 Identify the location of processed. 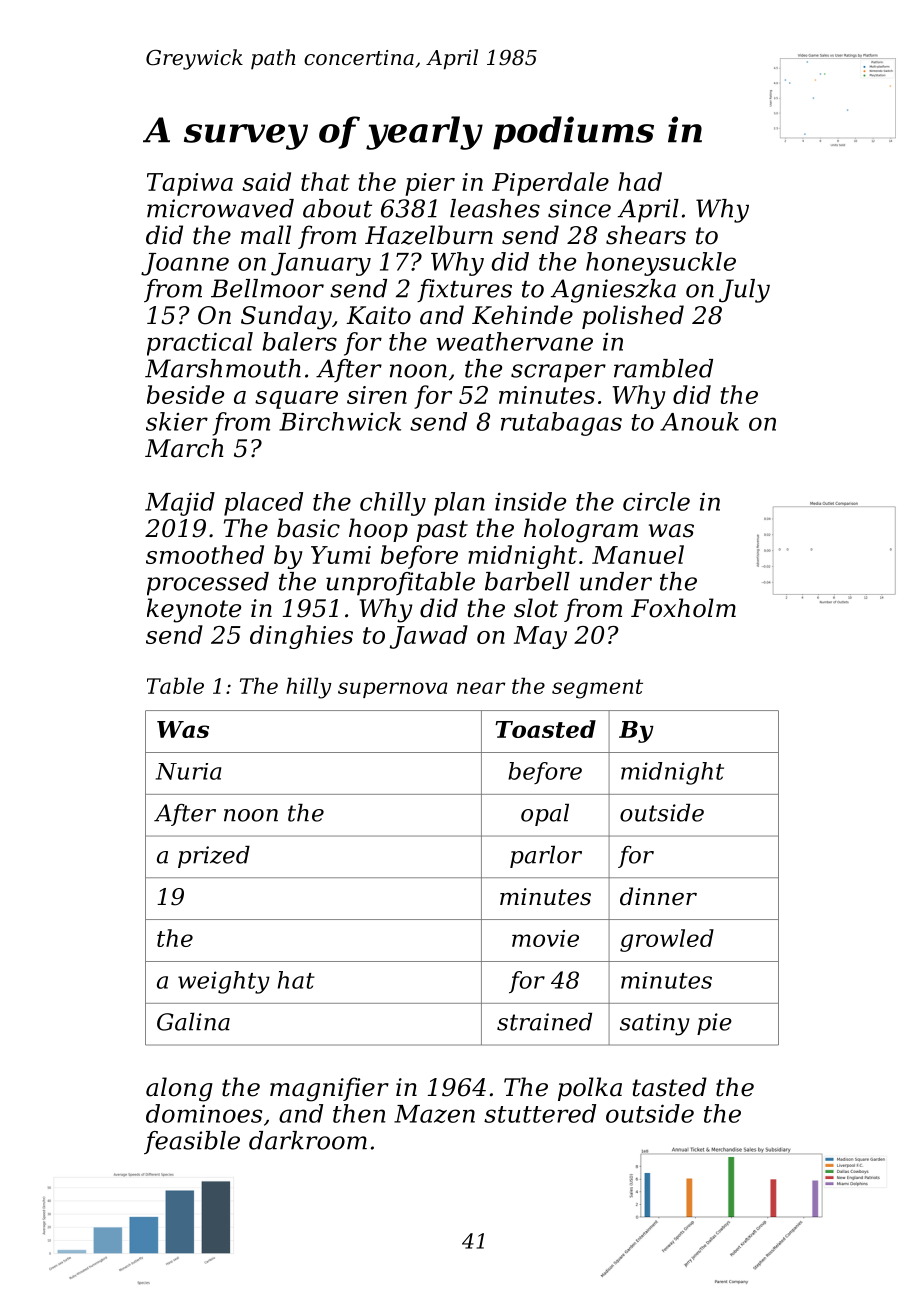
(208, 584).
